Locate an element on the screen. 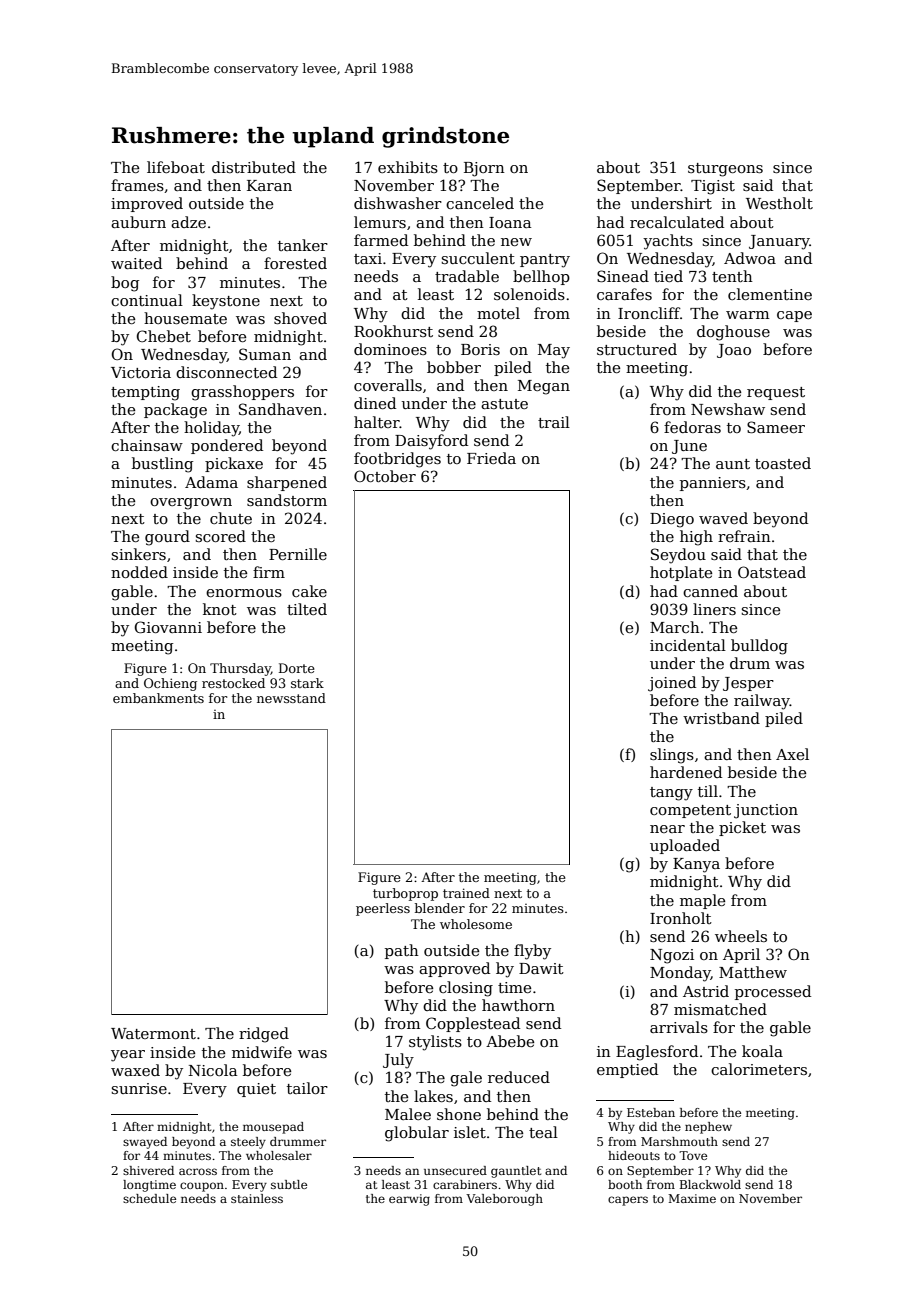 This screenshot has width=924, height=1308. Frieda is located at coordinates (491, 458).
